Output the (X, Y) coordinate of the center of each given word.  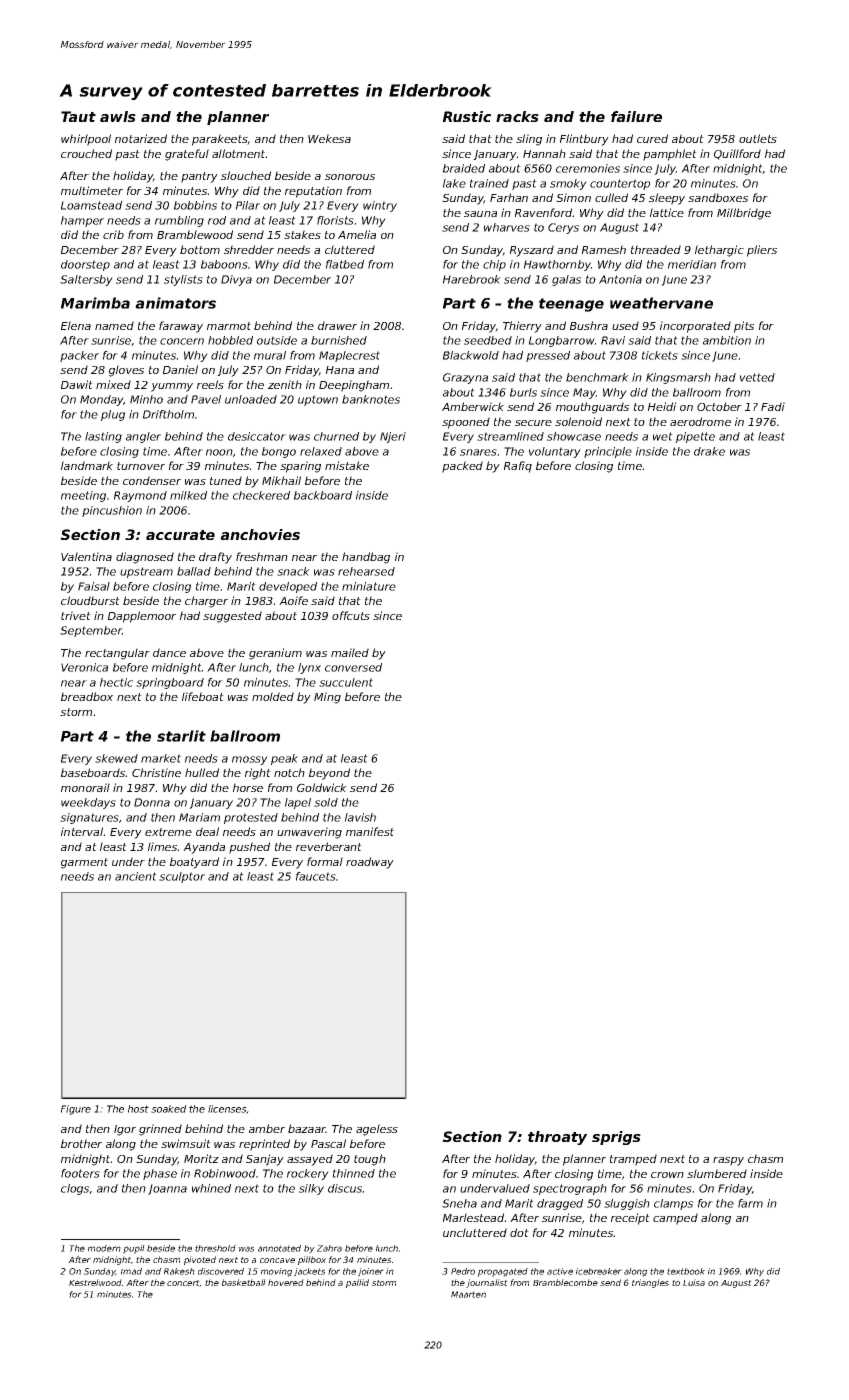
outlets (758, 138)
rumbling (179, 221)
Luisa (694, 1282)
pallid (357, 1283)
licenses (227, 1109)
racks (517, 116)
